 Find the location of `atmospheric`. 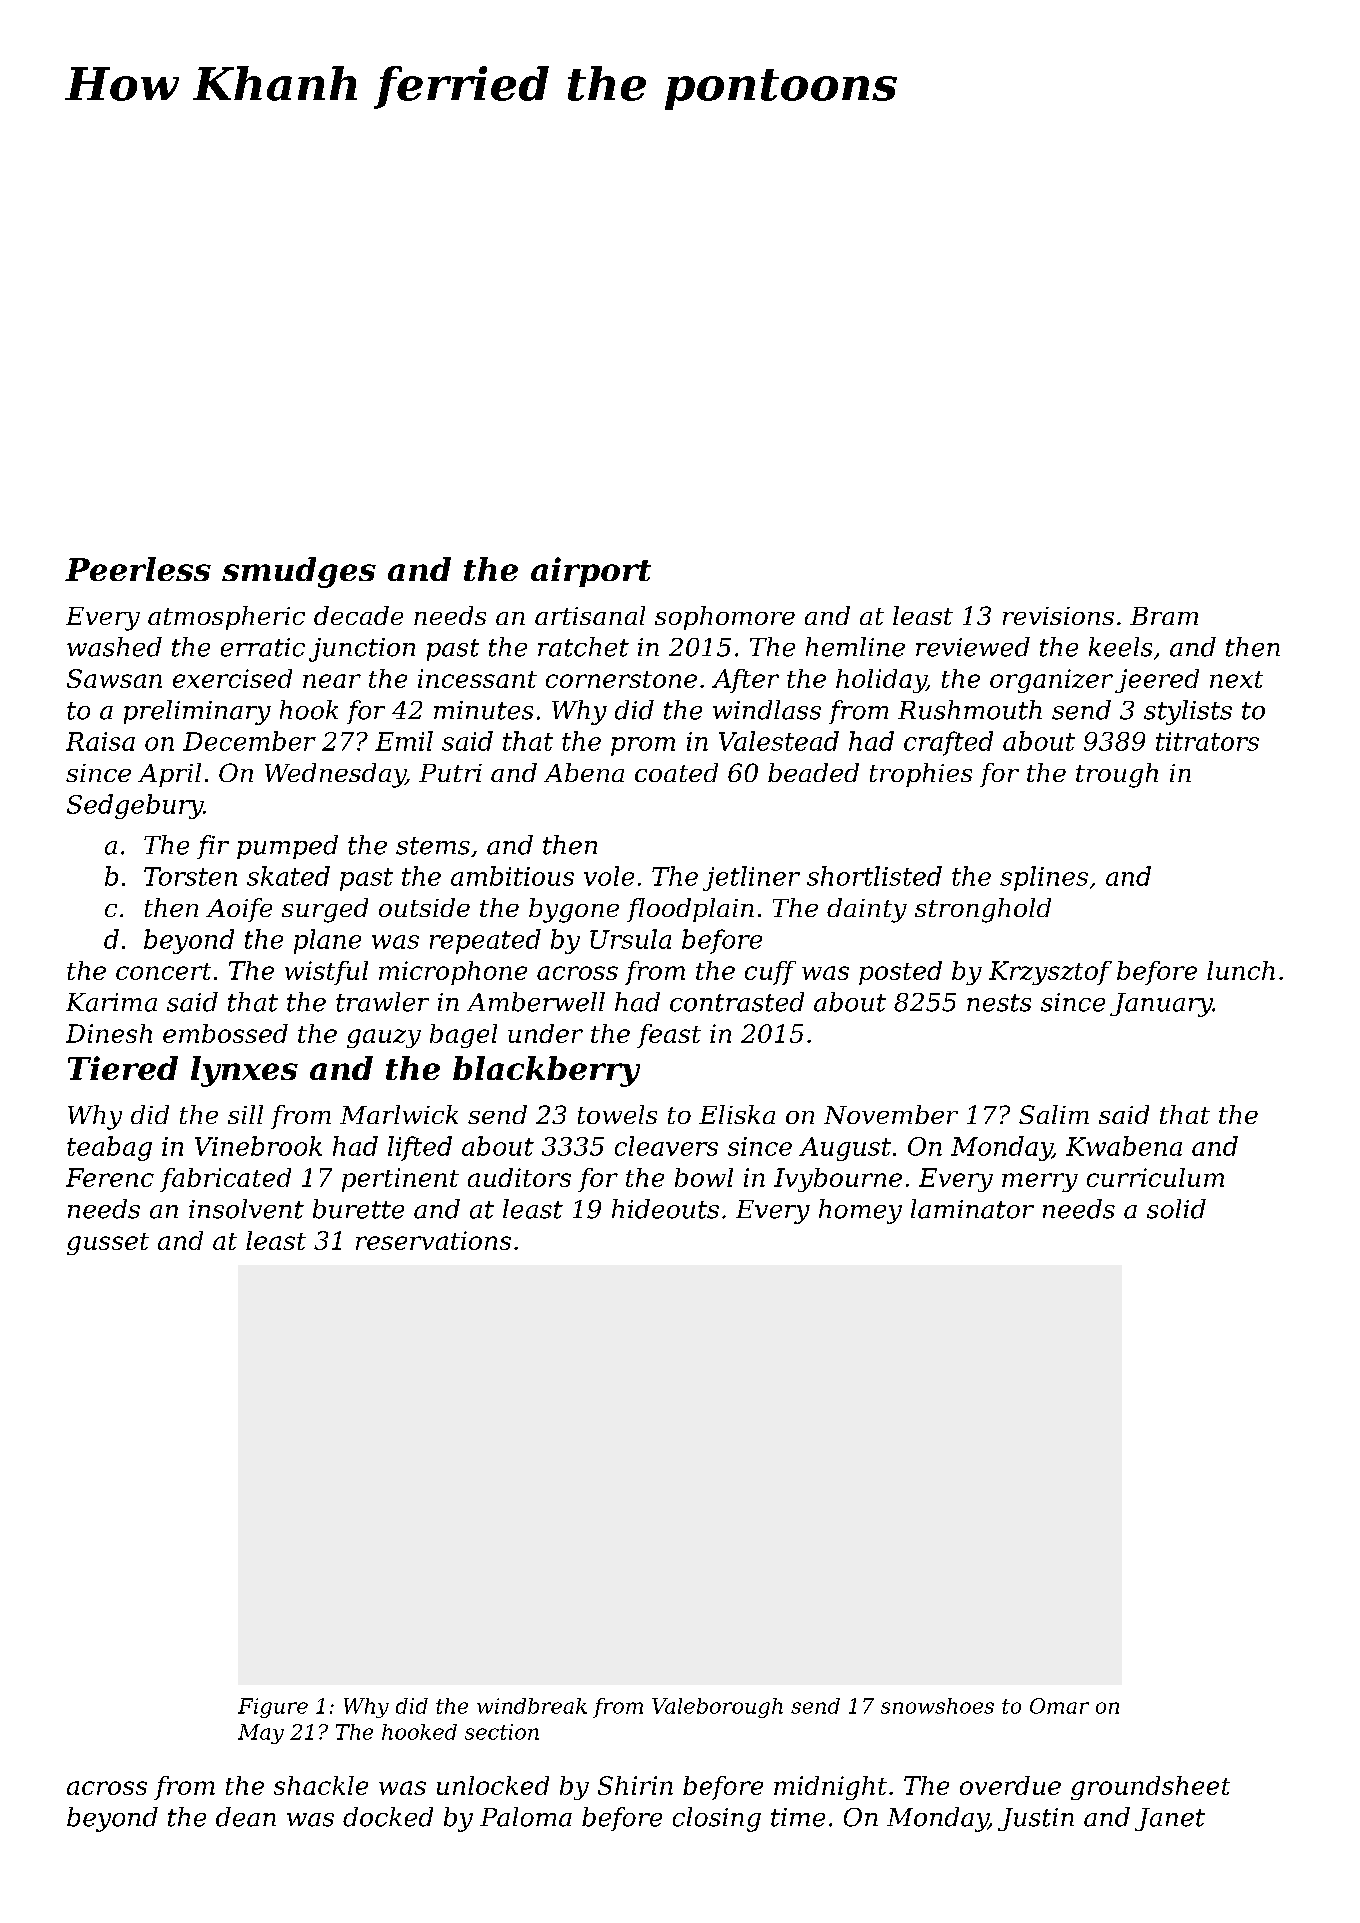

atmospheric is located at coordinates (226, 618).
